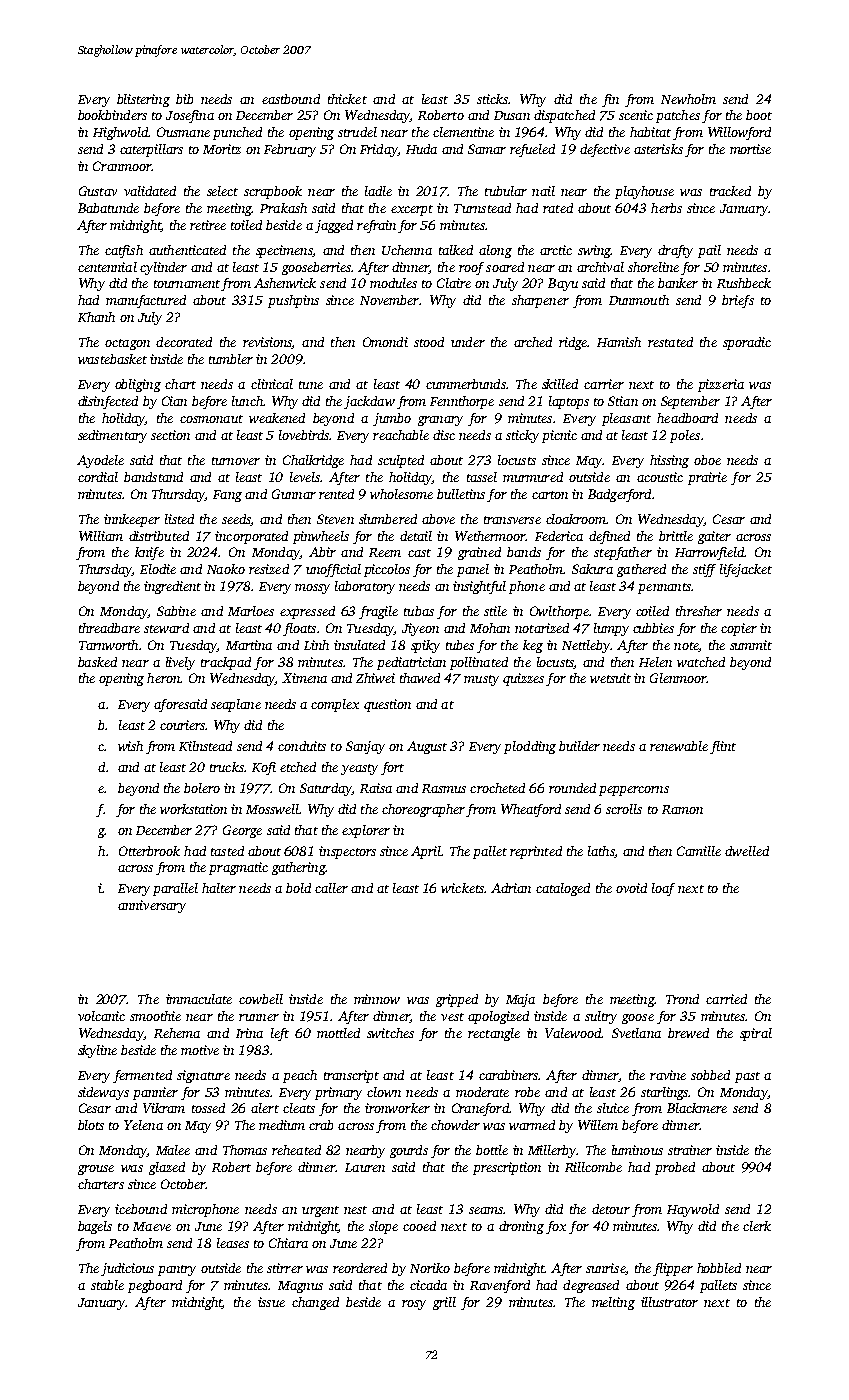  What do you see at coordinates (331, 888) in the screenshot?
I see `caller` at bounding box center [331, 888].
